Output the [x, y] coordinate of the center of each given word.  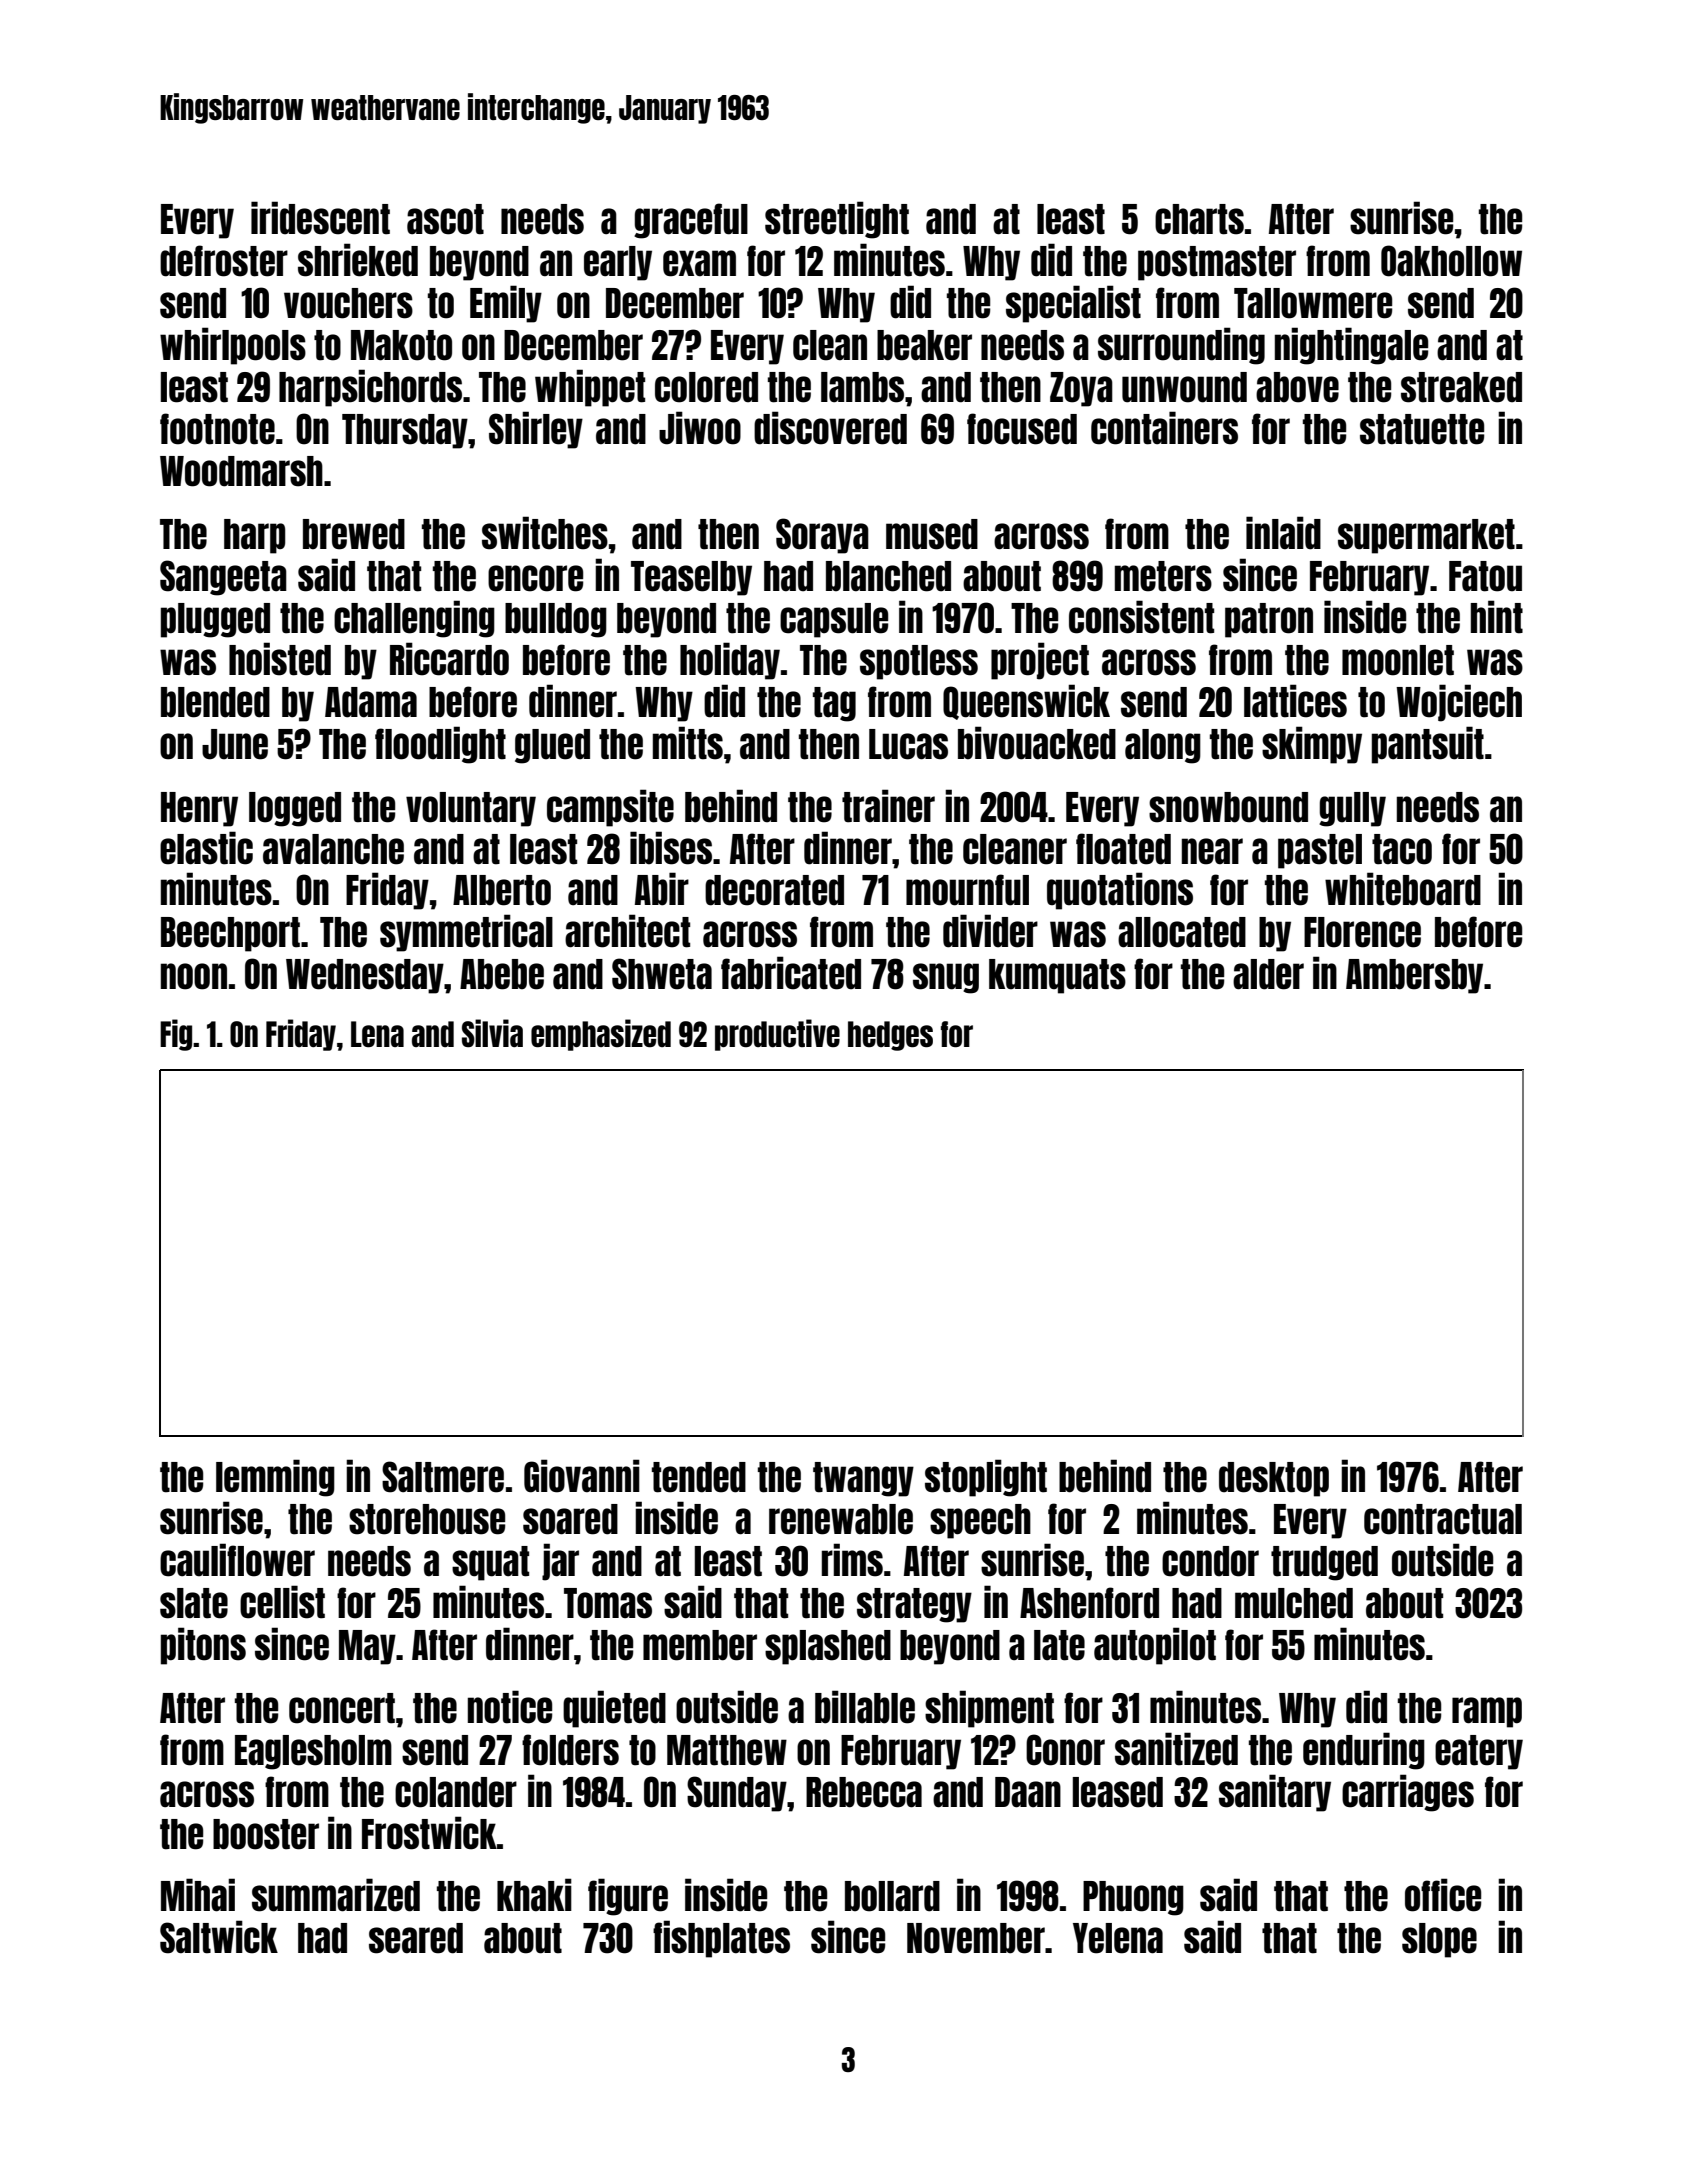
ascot [445, 219]
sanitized [1176, 1749]
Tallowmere [1313, 303]
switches [545, 533]
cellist [282, 1602]
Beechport [230, 934]
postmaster [1217, 263]
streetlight [837, 220]
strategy [914, 1605]
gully [1352, 809]
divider [990, 931]
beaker [924, 345]
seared [416, 1938]
